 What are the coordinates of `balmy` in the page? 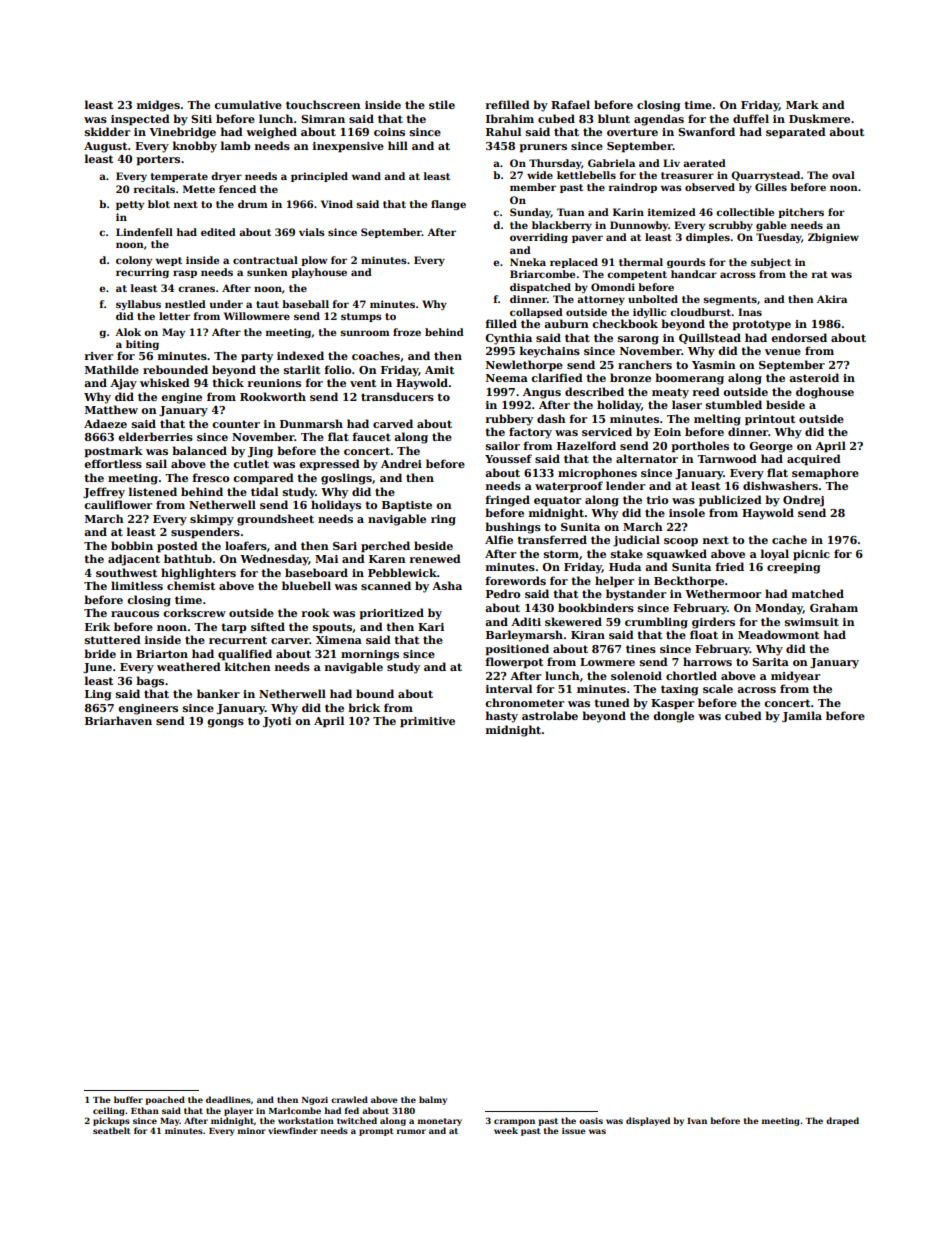 It's located at (433, 1100).
